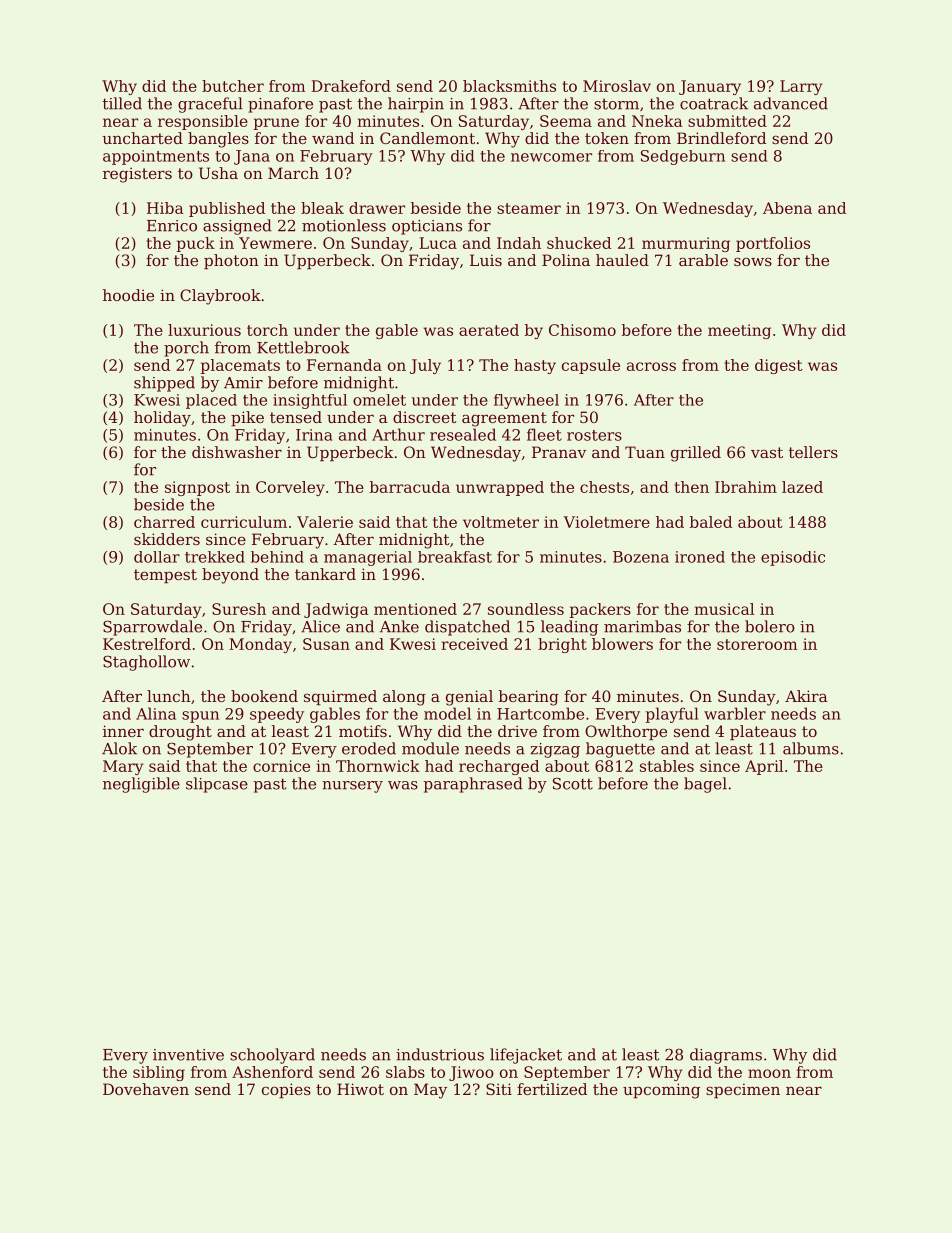 The image size is (952, 1233). What do you see at coordinates (272, 1056) in the page?
I see `schoolyard` at bounding box center [272, 1056].
